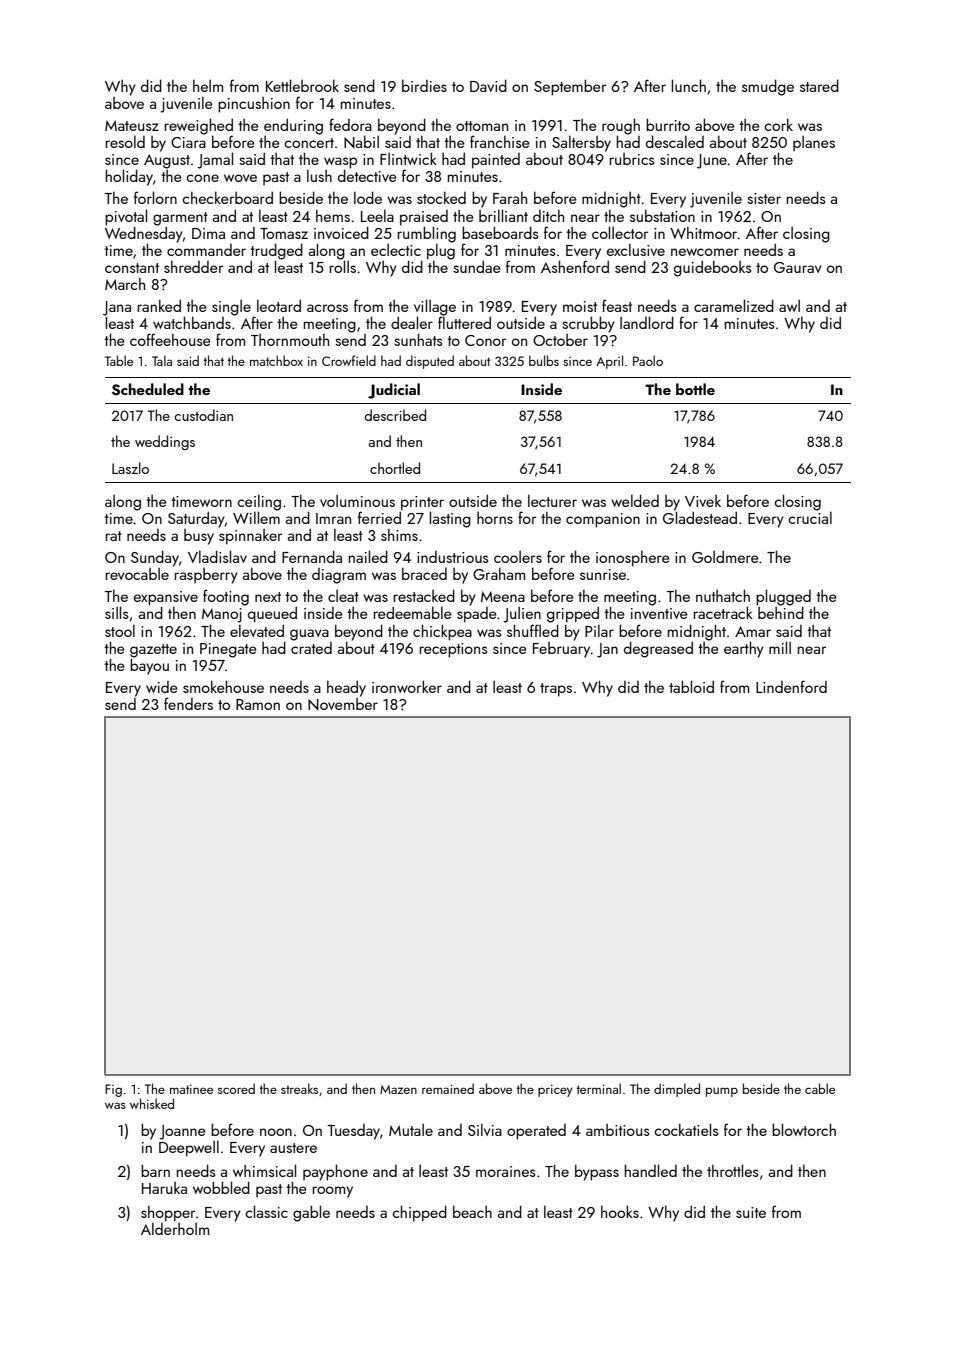 The image size is (955, 1356). I want to click on Farah, so click(510, 197).
